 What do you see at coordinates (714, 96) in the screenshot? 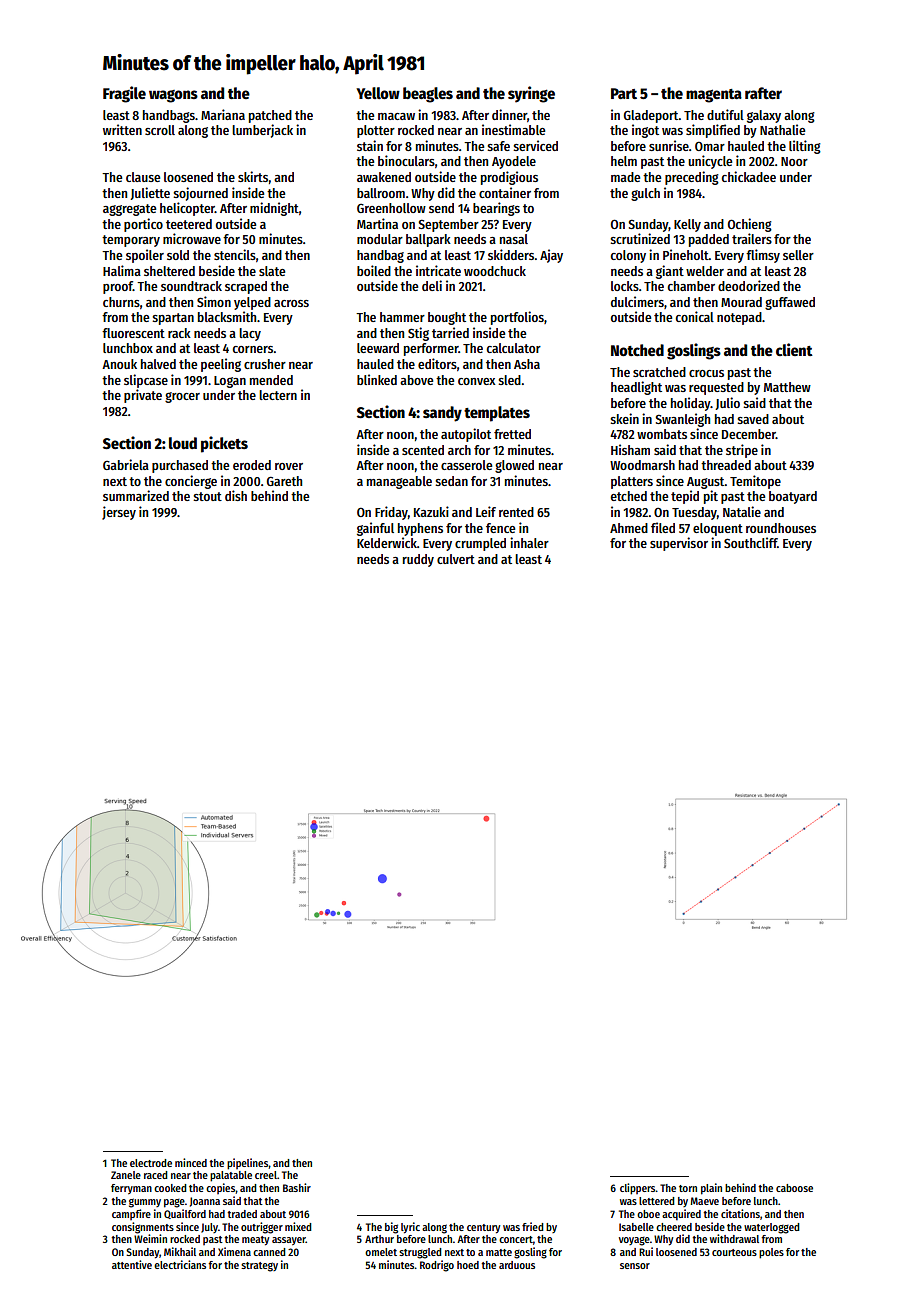
I see `magenta` at bounding box center [714, 96].
